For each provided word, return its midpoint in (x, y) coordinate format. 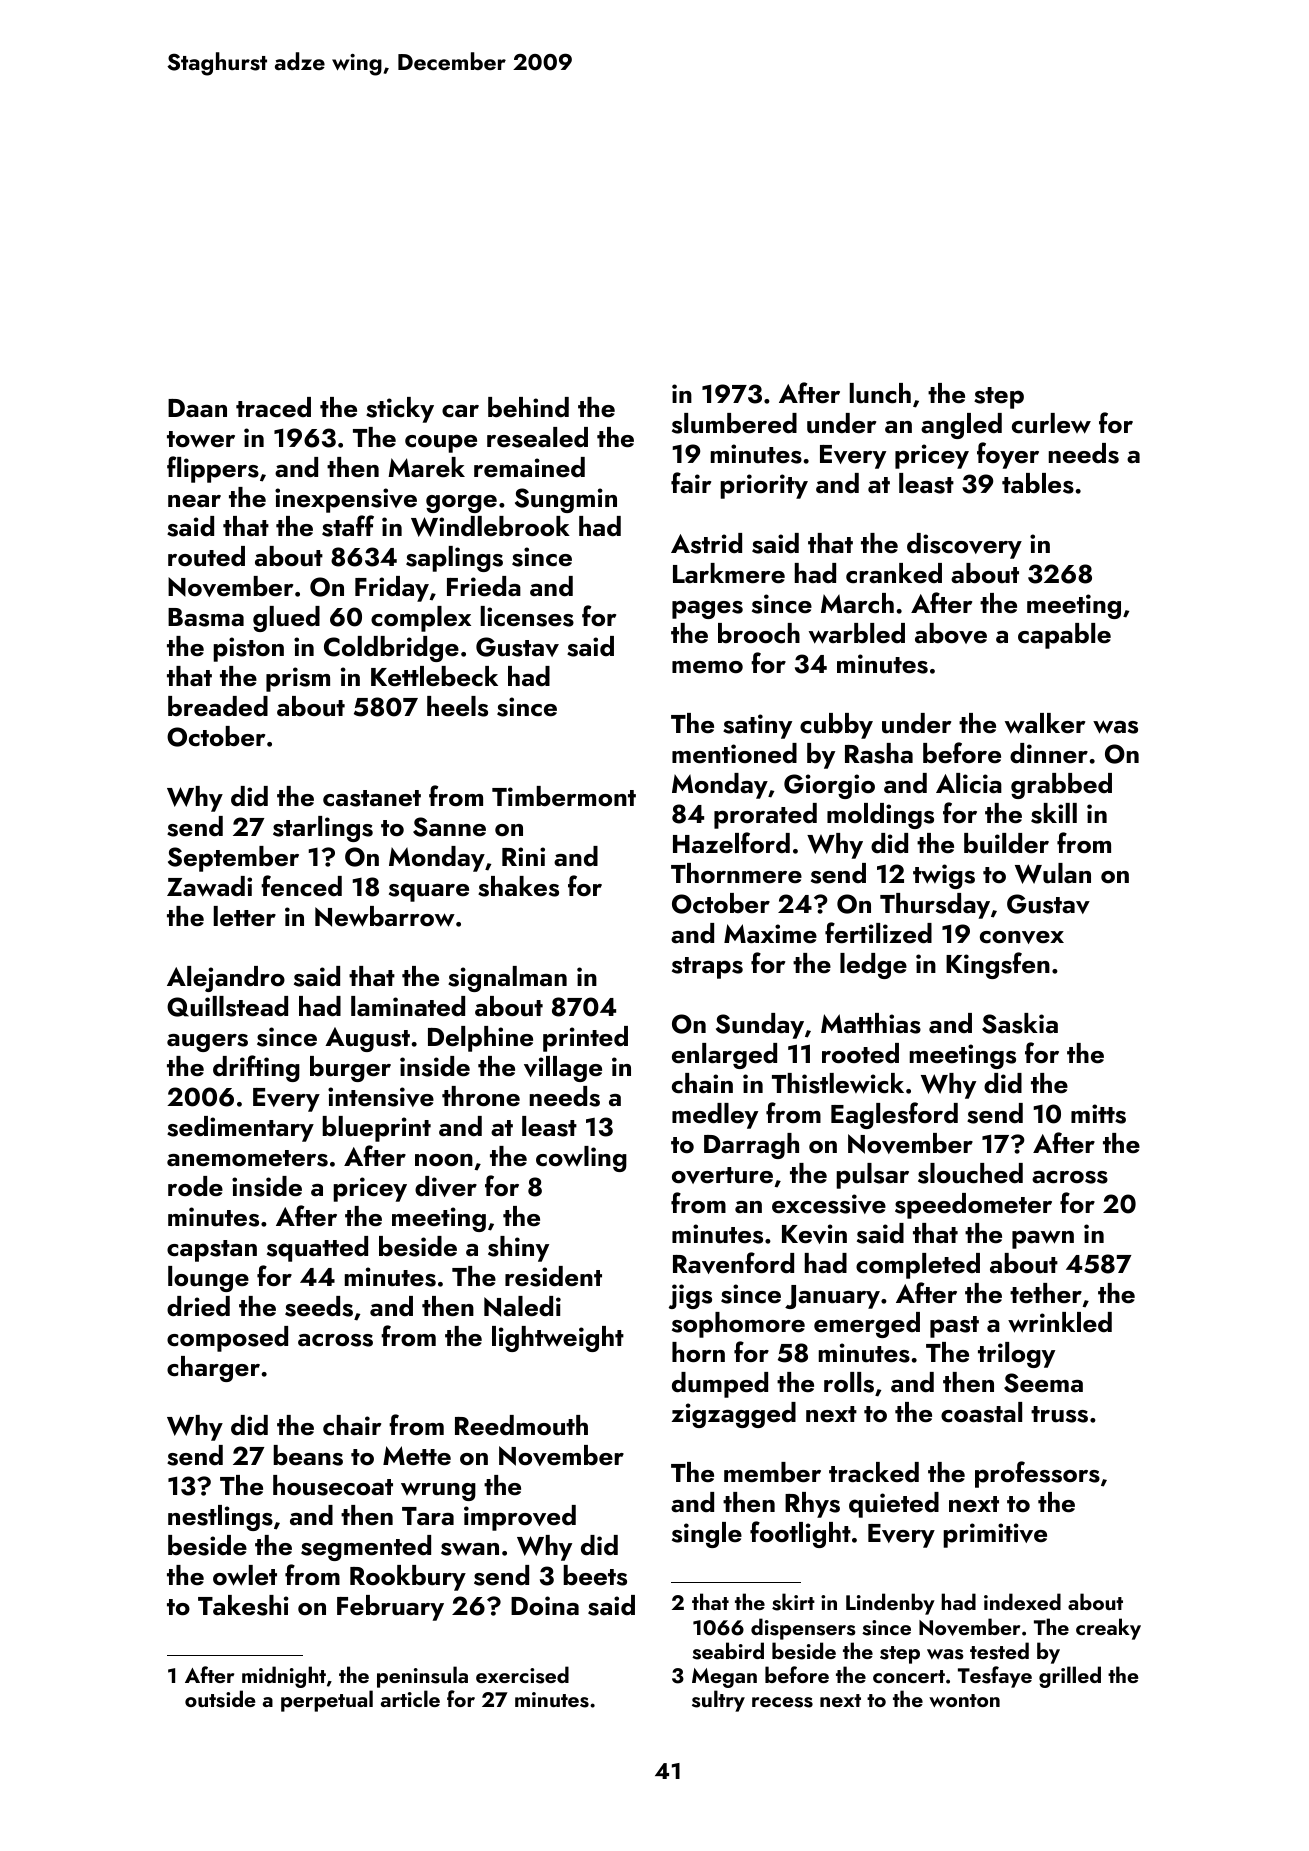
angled (961, 426)
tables (1038, 483)
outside (220, 1699)
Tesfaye (995, 1677)
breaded (218, 706)
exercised (522, 1675)
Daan (197, 408)
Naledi (522, 1306)
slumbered (734, 423)
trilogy (1016, 1355)
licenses (527, 616)
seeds (319, 1306)
